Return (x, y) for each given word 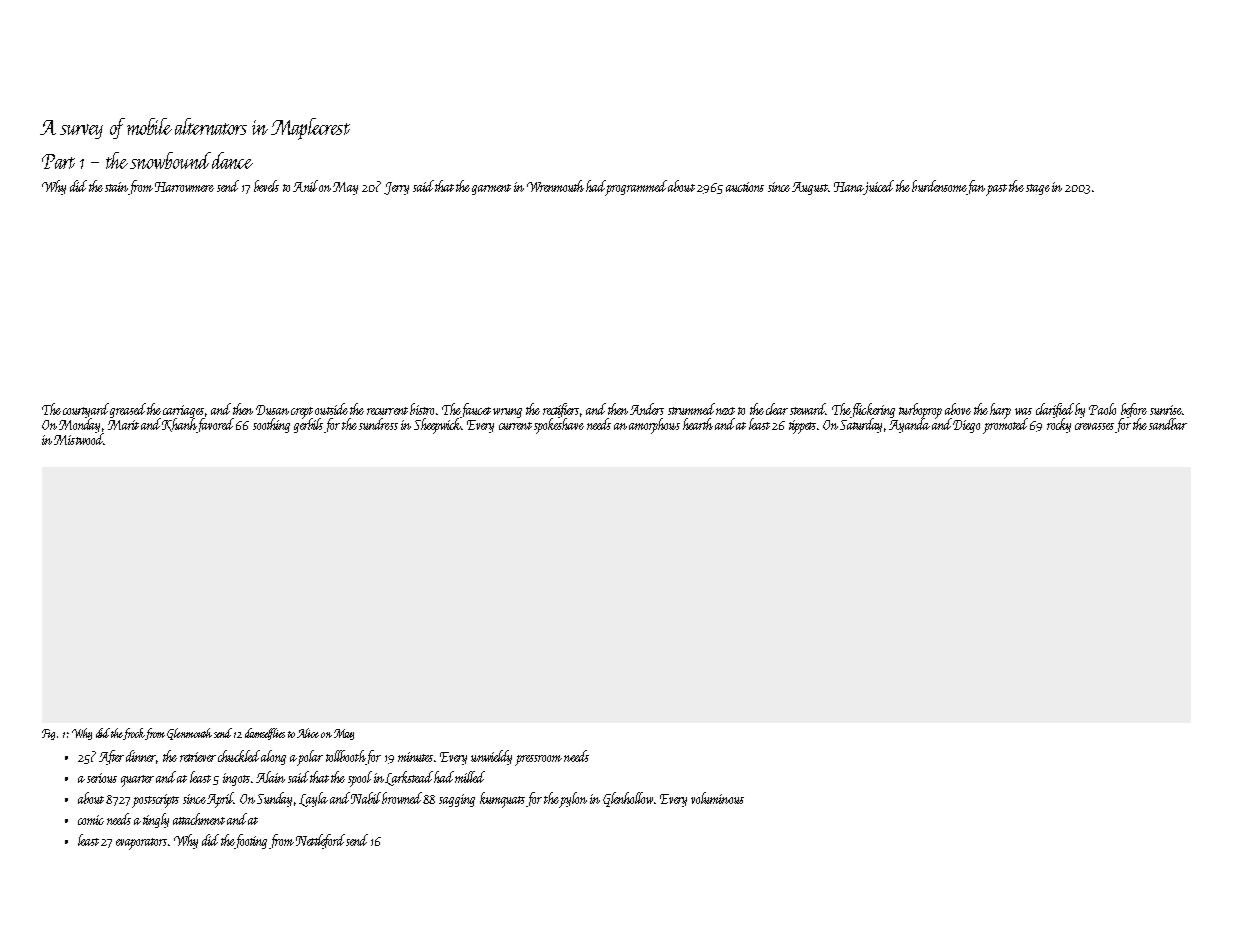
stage (1038, 189)
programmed (637, 187)
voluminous (717, 798)
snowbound (170, 160)
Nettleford (320, 841)
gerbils (308, 426)
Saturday (861, 425)
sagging (457, 800)
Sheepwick (438, 426)
